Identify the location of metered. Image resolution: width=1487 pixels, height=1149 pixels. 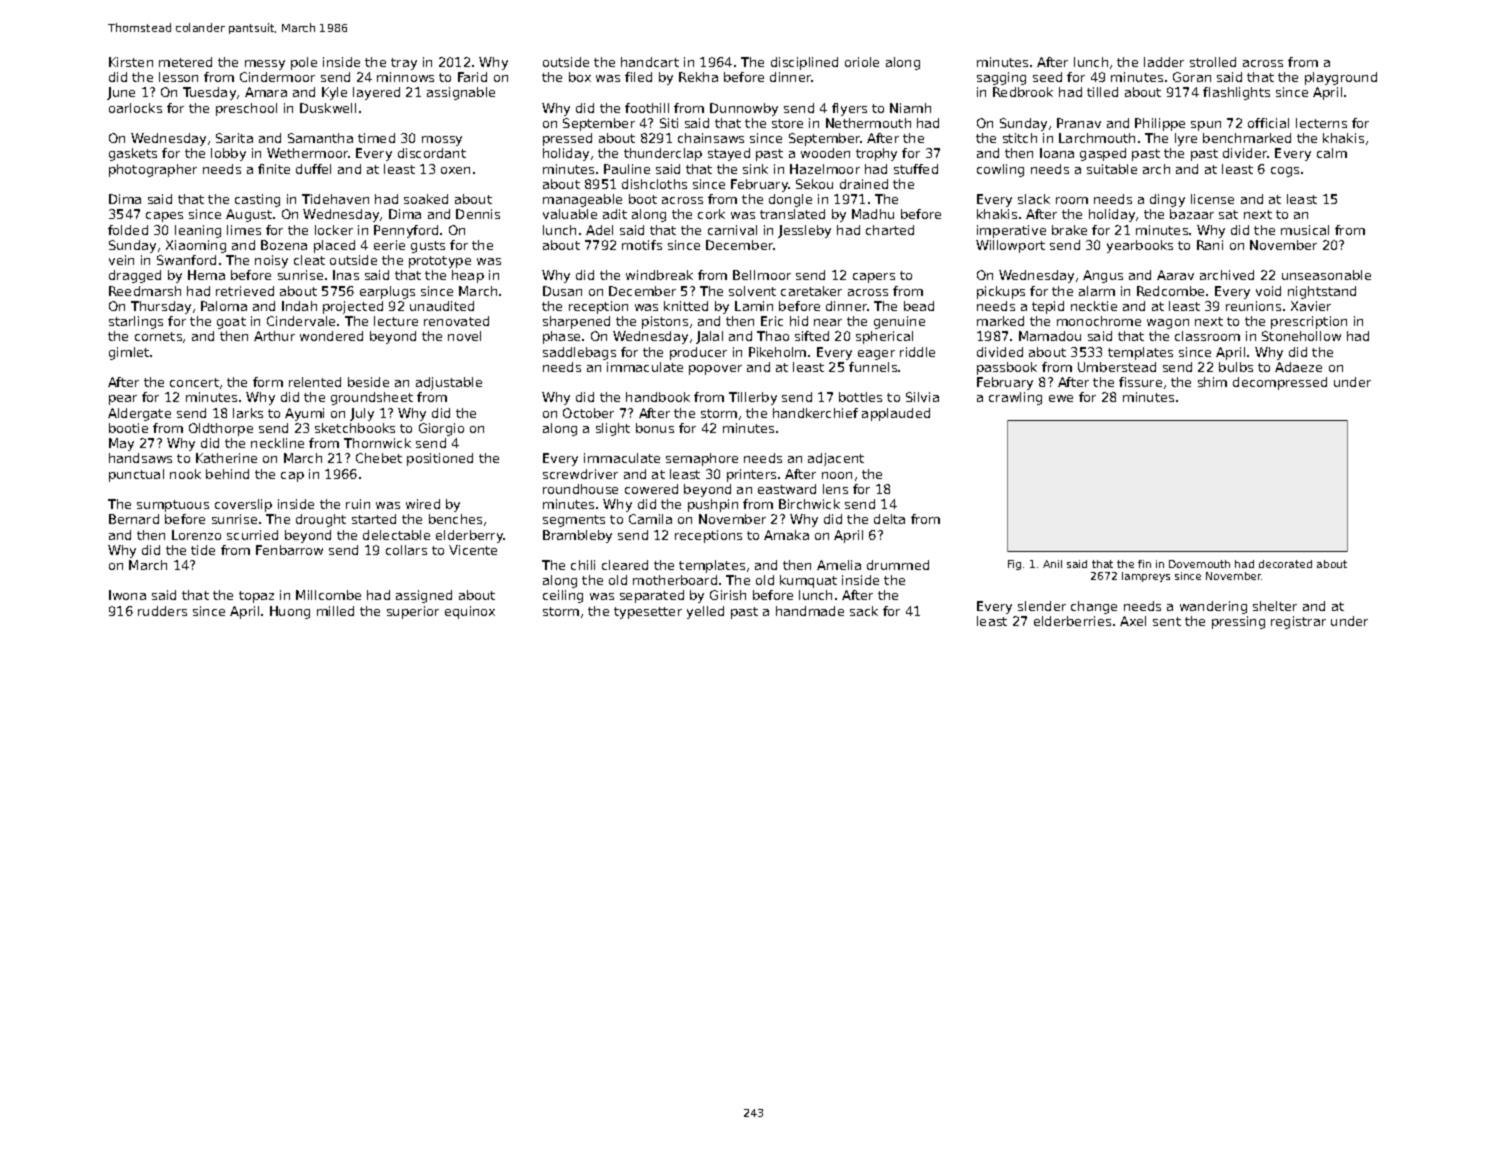
(185, 62).
